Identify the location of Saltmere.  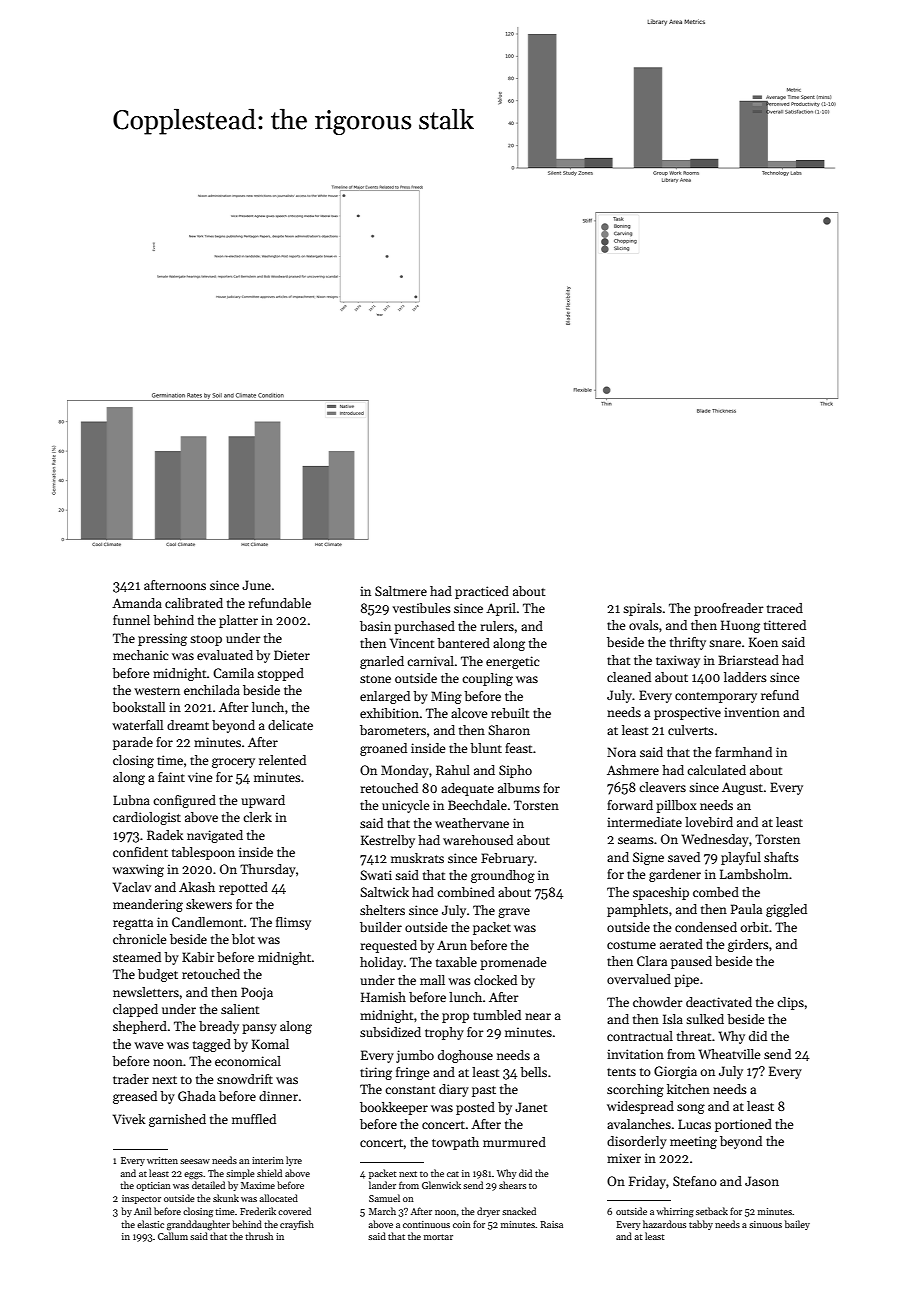
(401, 591).
